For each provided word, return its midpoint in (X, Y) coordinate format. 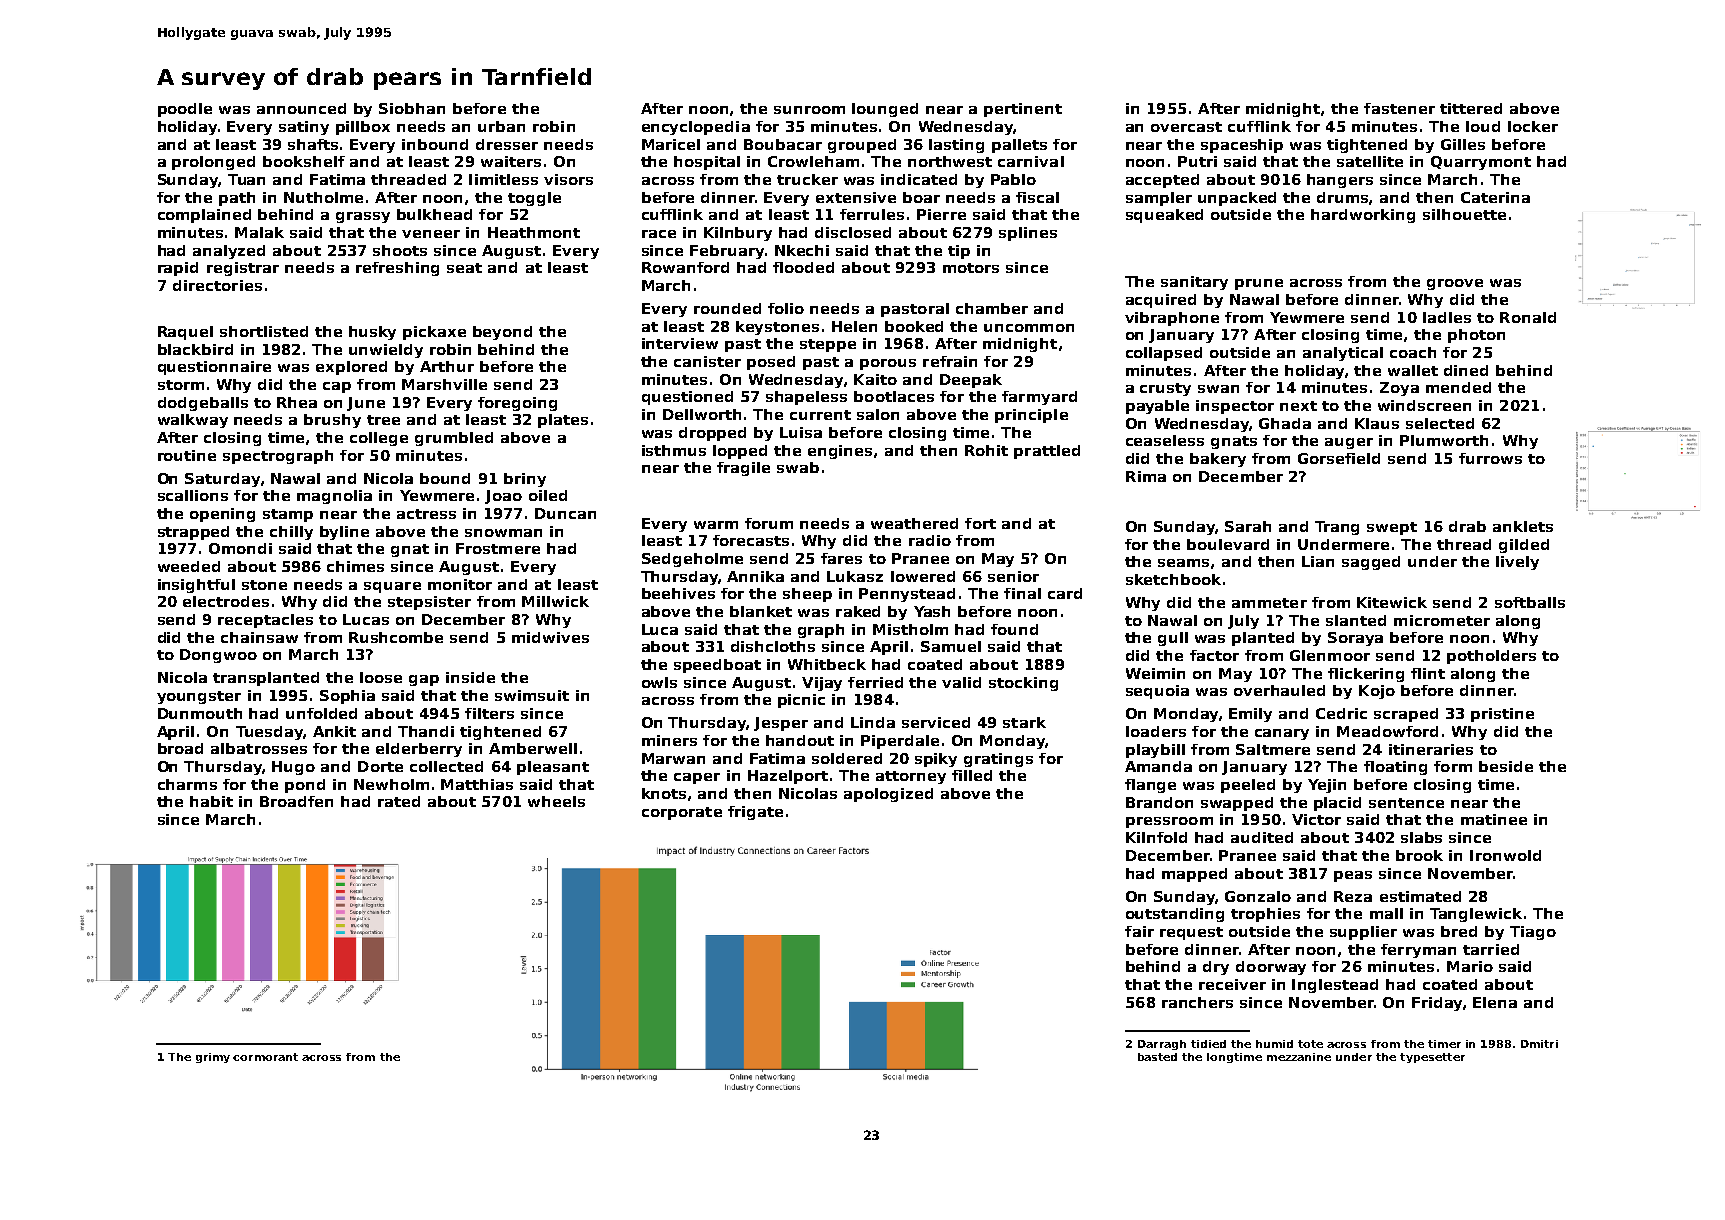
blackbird (195, 349)
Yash (932, 611)
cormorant (265, 1057)
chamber (992, 308)
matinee (1494, 819)
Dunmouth (200, 713)
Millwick (555, 601)
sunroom (809, 110)
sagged (1371, 563)
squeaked (1164, 216)
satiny (304, 128)
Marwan (673, 758)
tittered (1471, 108)
